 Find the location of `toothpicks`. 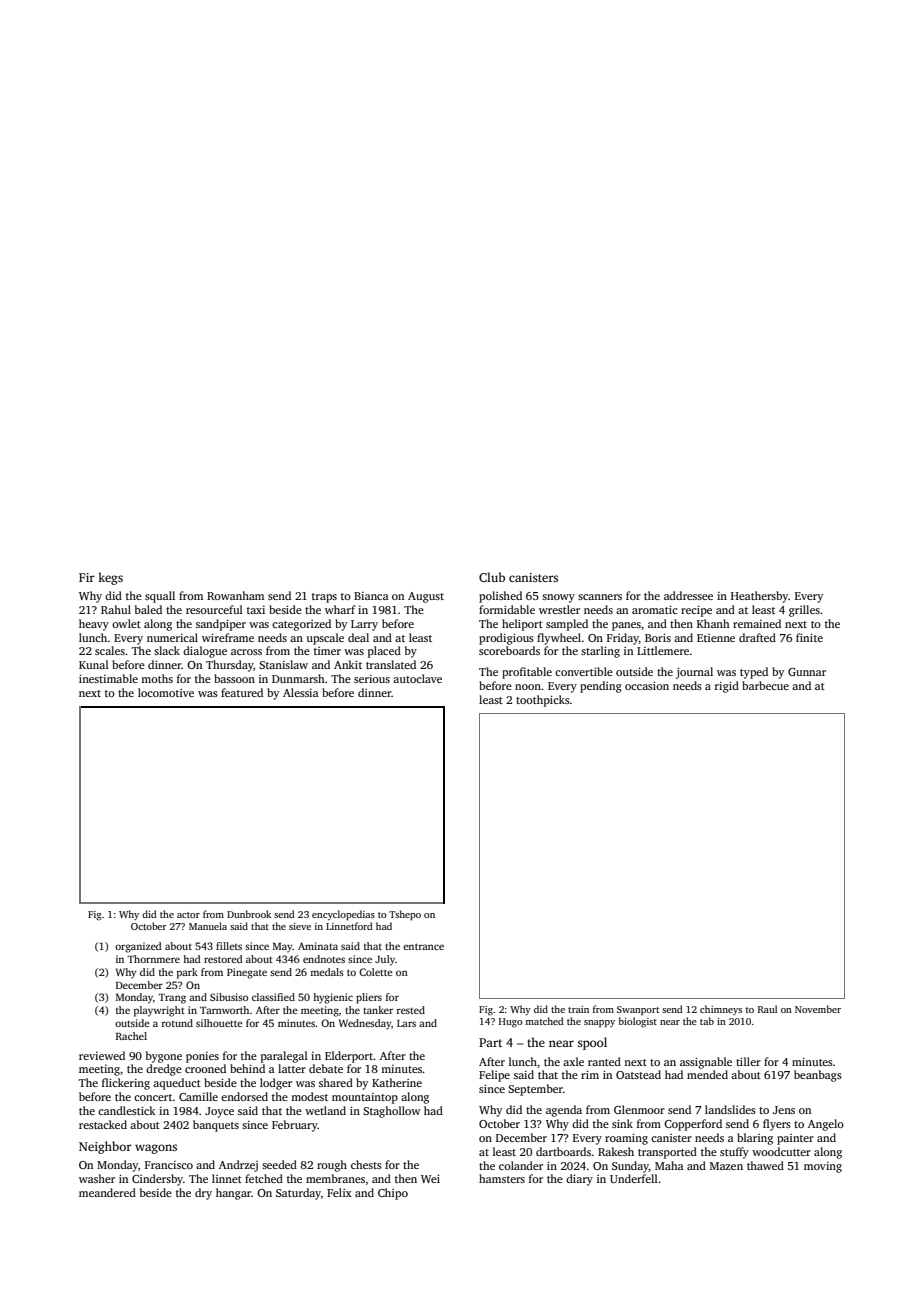

toothpicks is located at coordinates (543, 701).
